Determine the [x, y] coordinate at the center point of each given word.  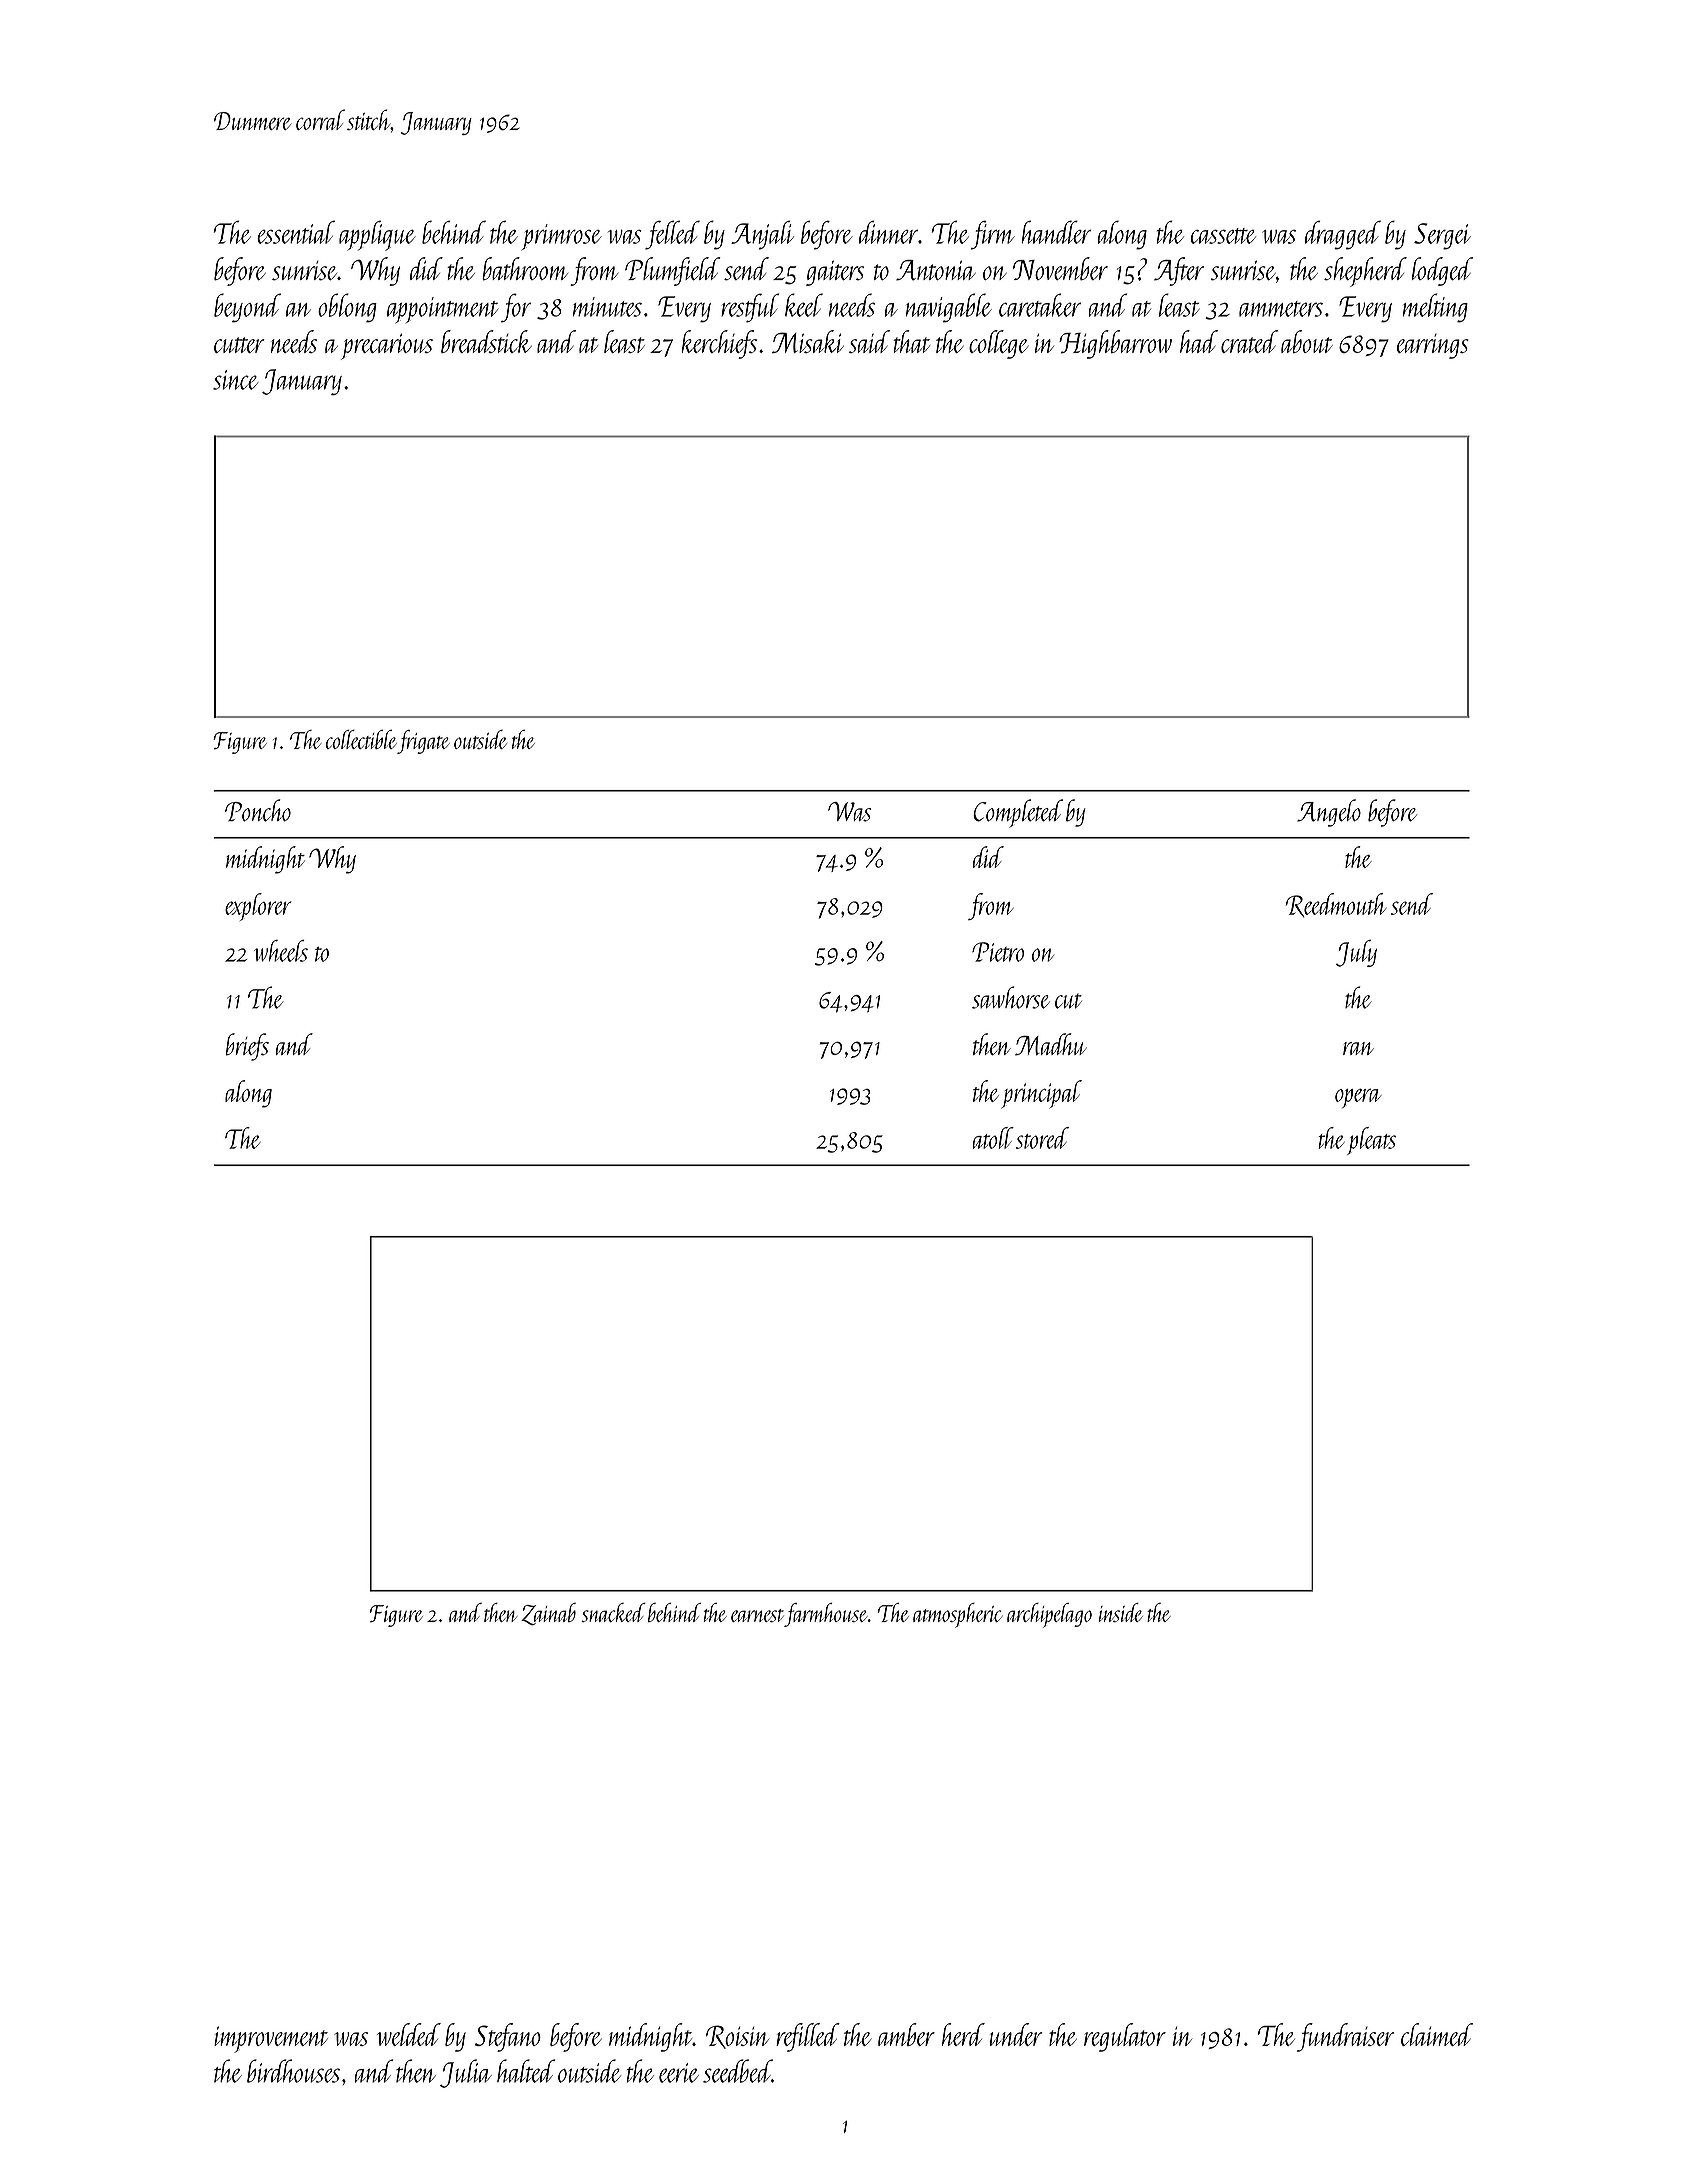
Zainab [548, 1614]
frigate [423, 742]
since [235, 380]
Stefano [508, 2037]
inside [1121, 1612]
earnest [757, 1615]
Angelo [1329, 813]
